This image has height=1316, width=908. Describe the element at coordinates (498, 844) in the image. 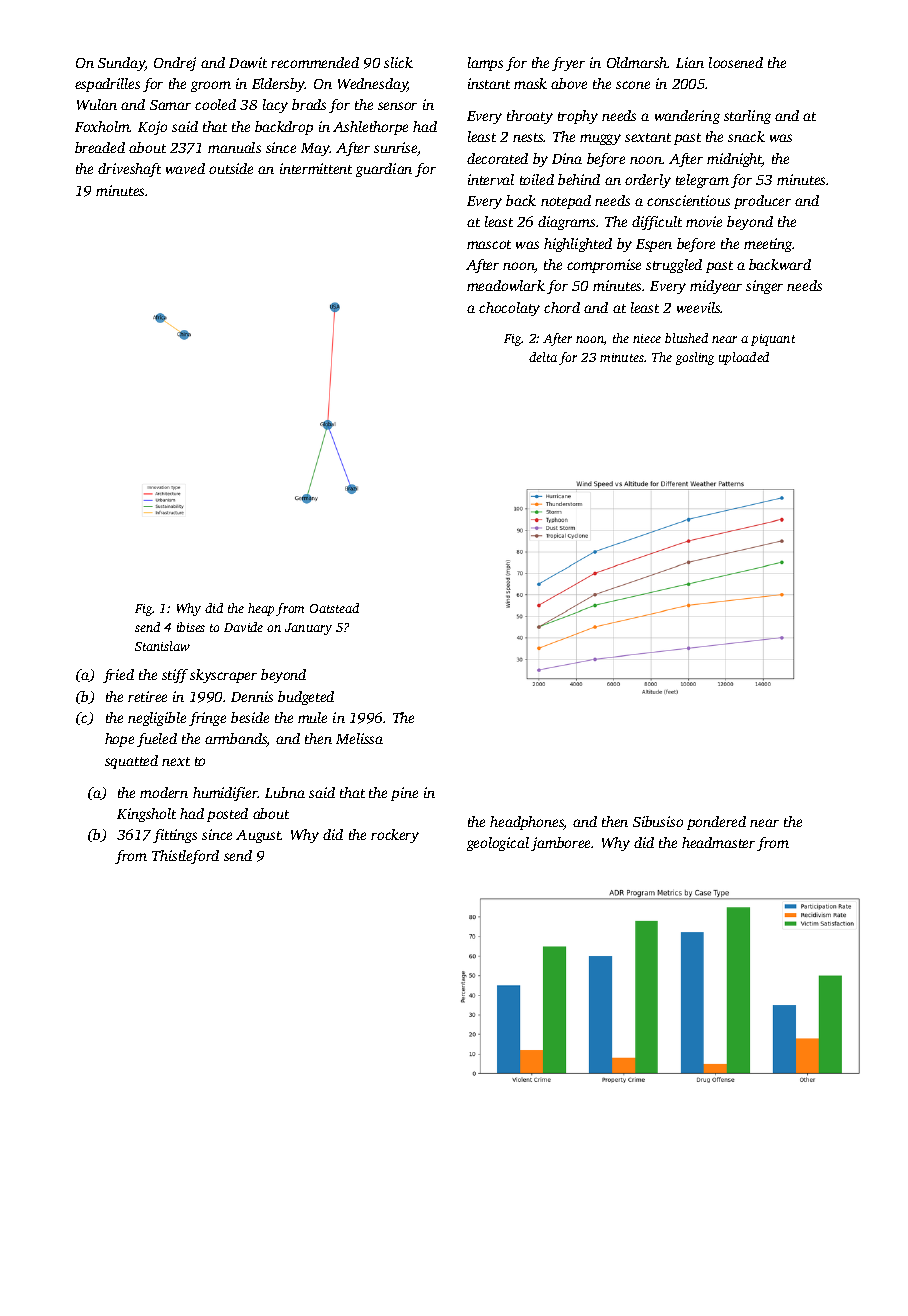

I see `geological` at that location.
